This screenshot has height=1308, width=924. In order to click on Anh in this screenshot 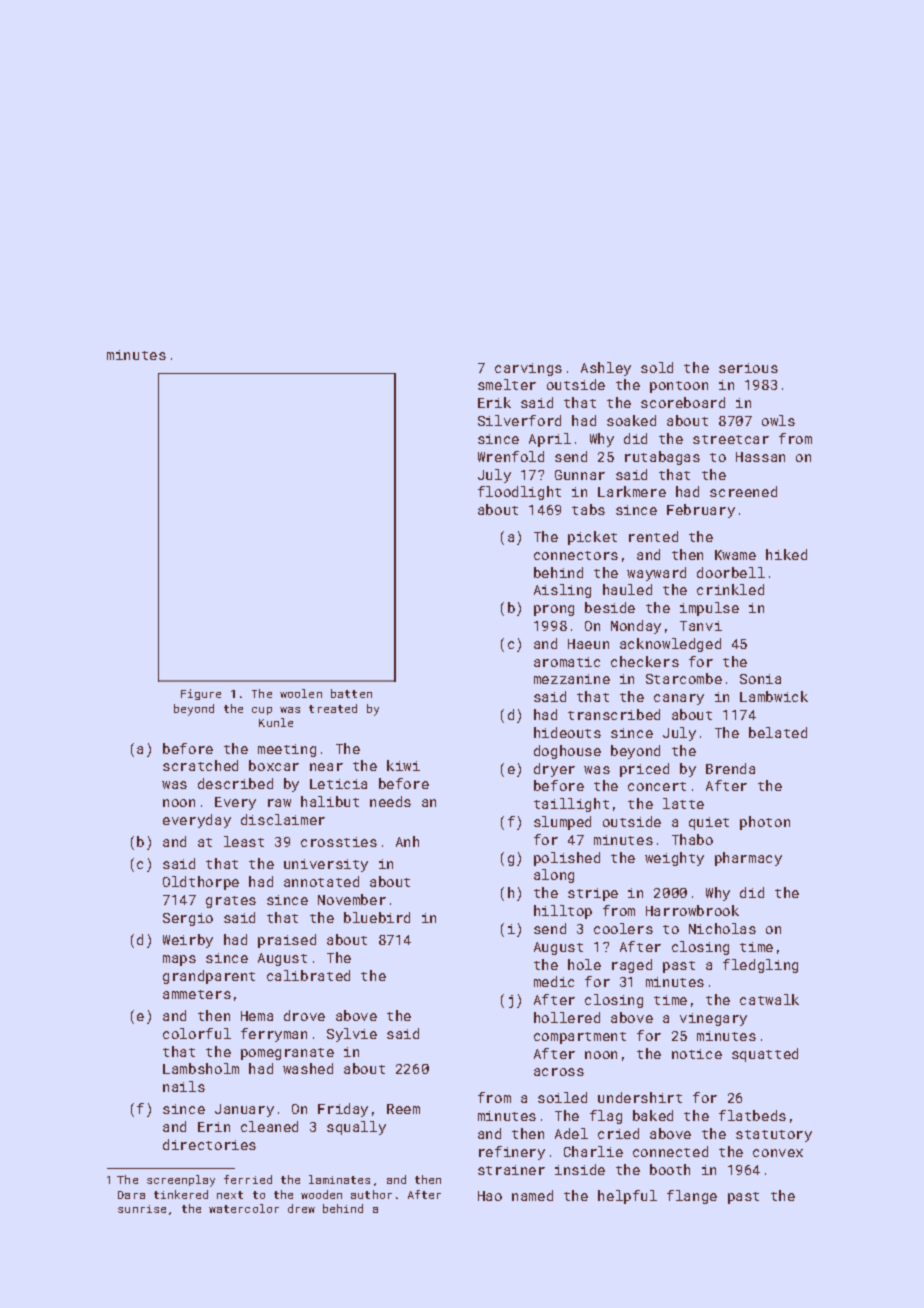, I will do `click(407, 841)`.
